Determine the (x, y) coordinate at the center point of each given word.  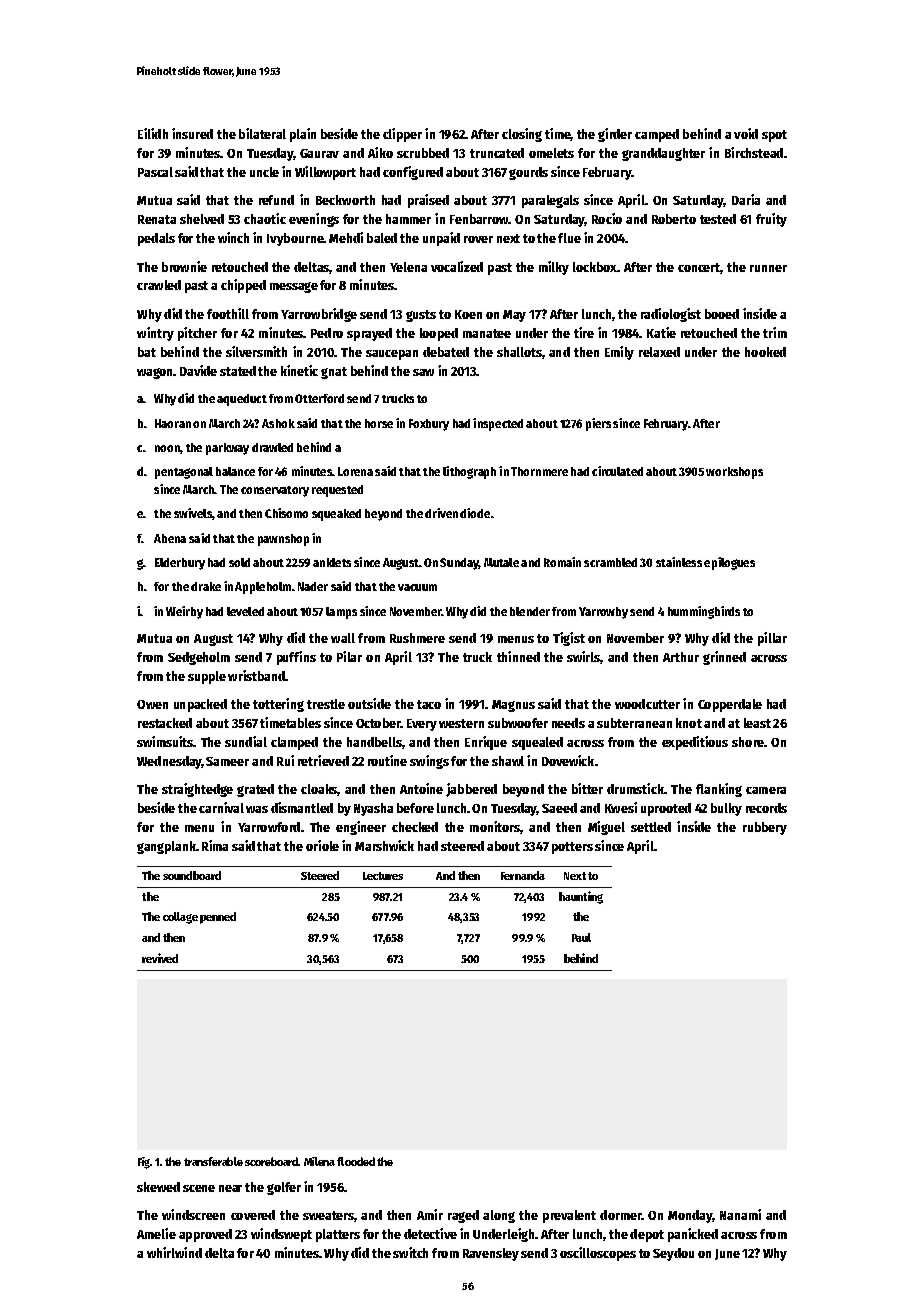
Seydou (673, 1254)
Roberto (674, 219)
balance (235, 471)
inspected (498, 424)
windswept (281, 1235)
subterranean (634, 723)
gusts (421, 316)
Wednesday (169, 762)
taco (429, 704)
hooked (765, 352)
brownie (184, 266)
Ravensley (491, 1254)
